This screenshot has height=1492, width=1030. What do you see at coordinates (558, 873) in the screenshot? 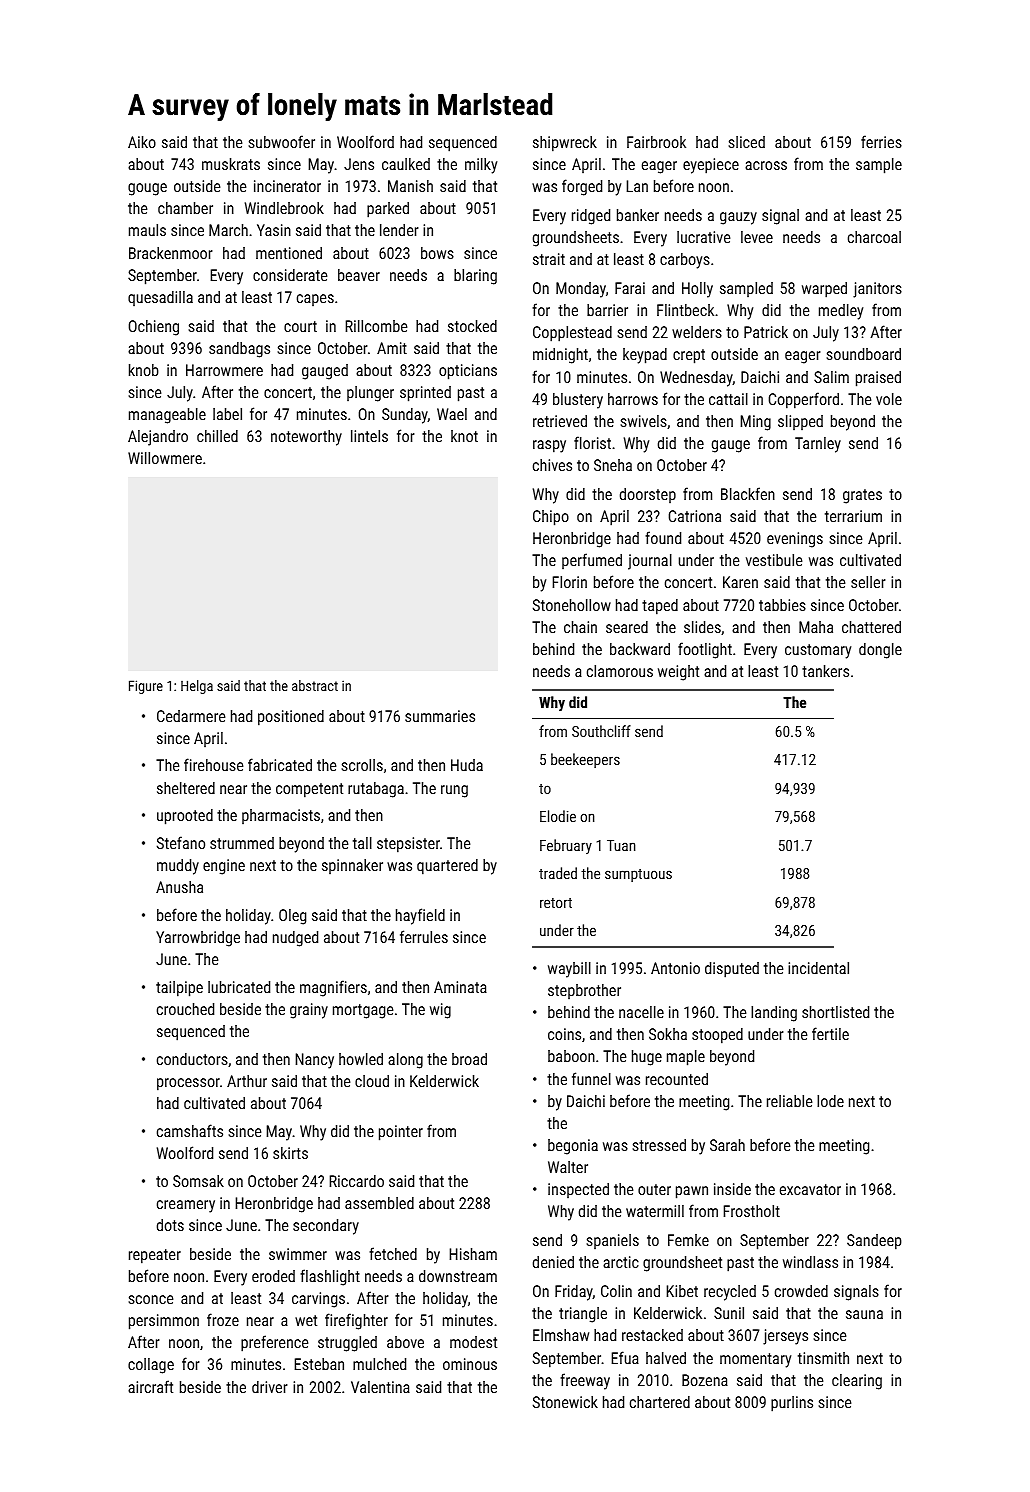
I see `traded` at bounding box center [558, 873].
